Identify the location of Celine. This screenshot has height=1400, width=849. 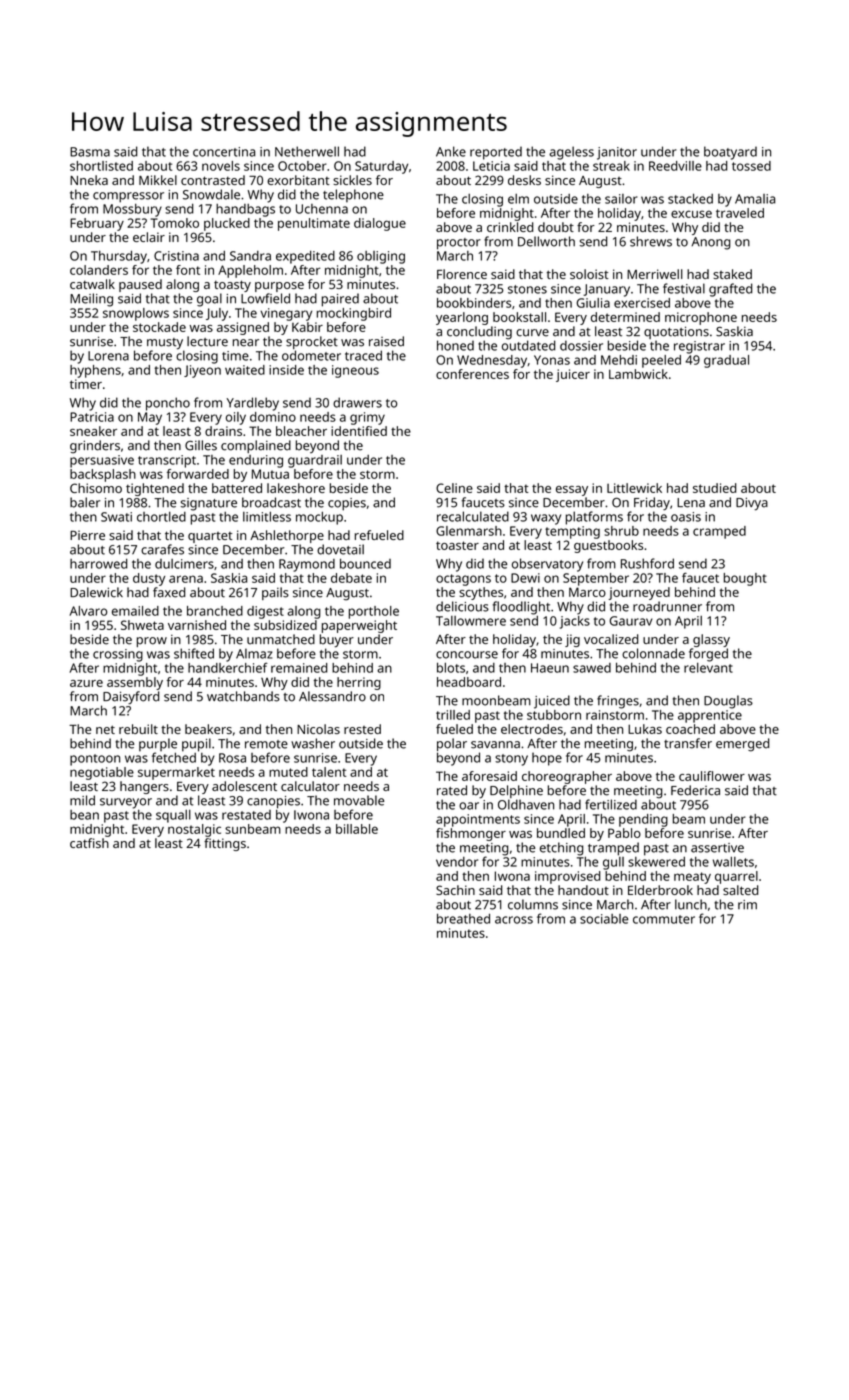
(454, 488).
